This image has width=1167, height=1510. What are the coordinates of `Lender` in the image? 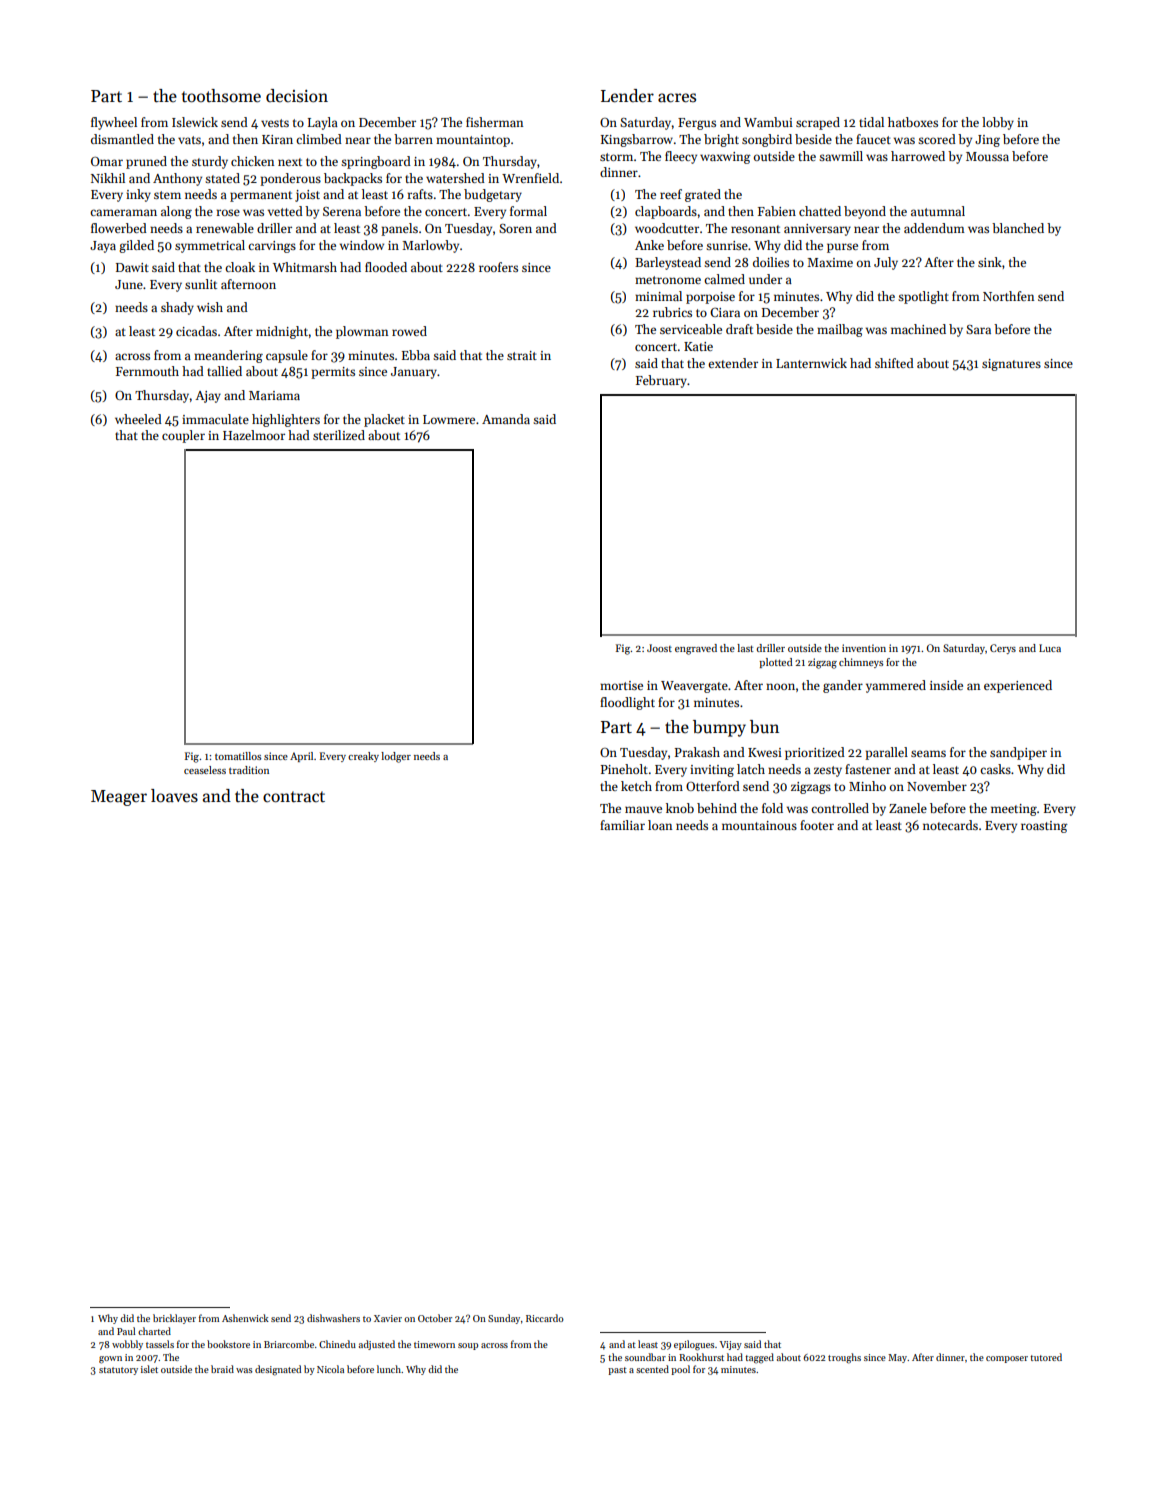 It's located at (627, 96).
